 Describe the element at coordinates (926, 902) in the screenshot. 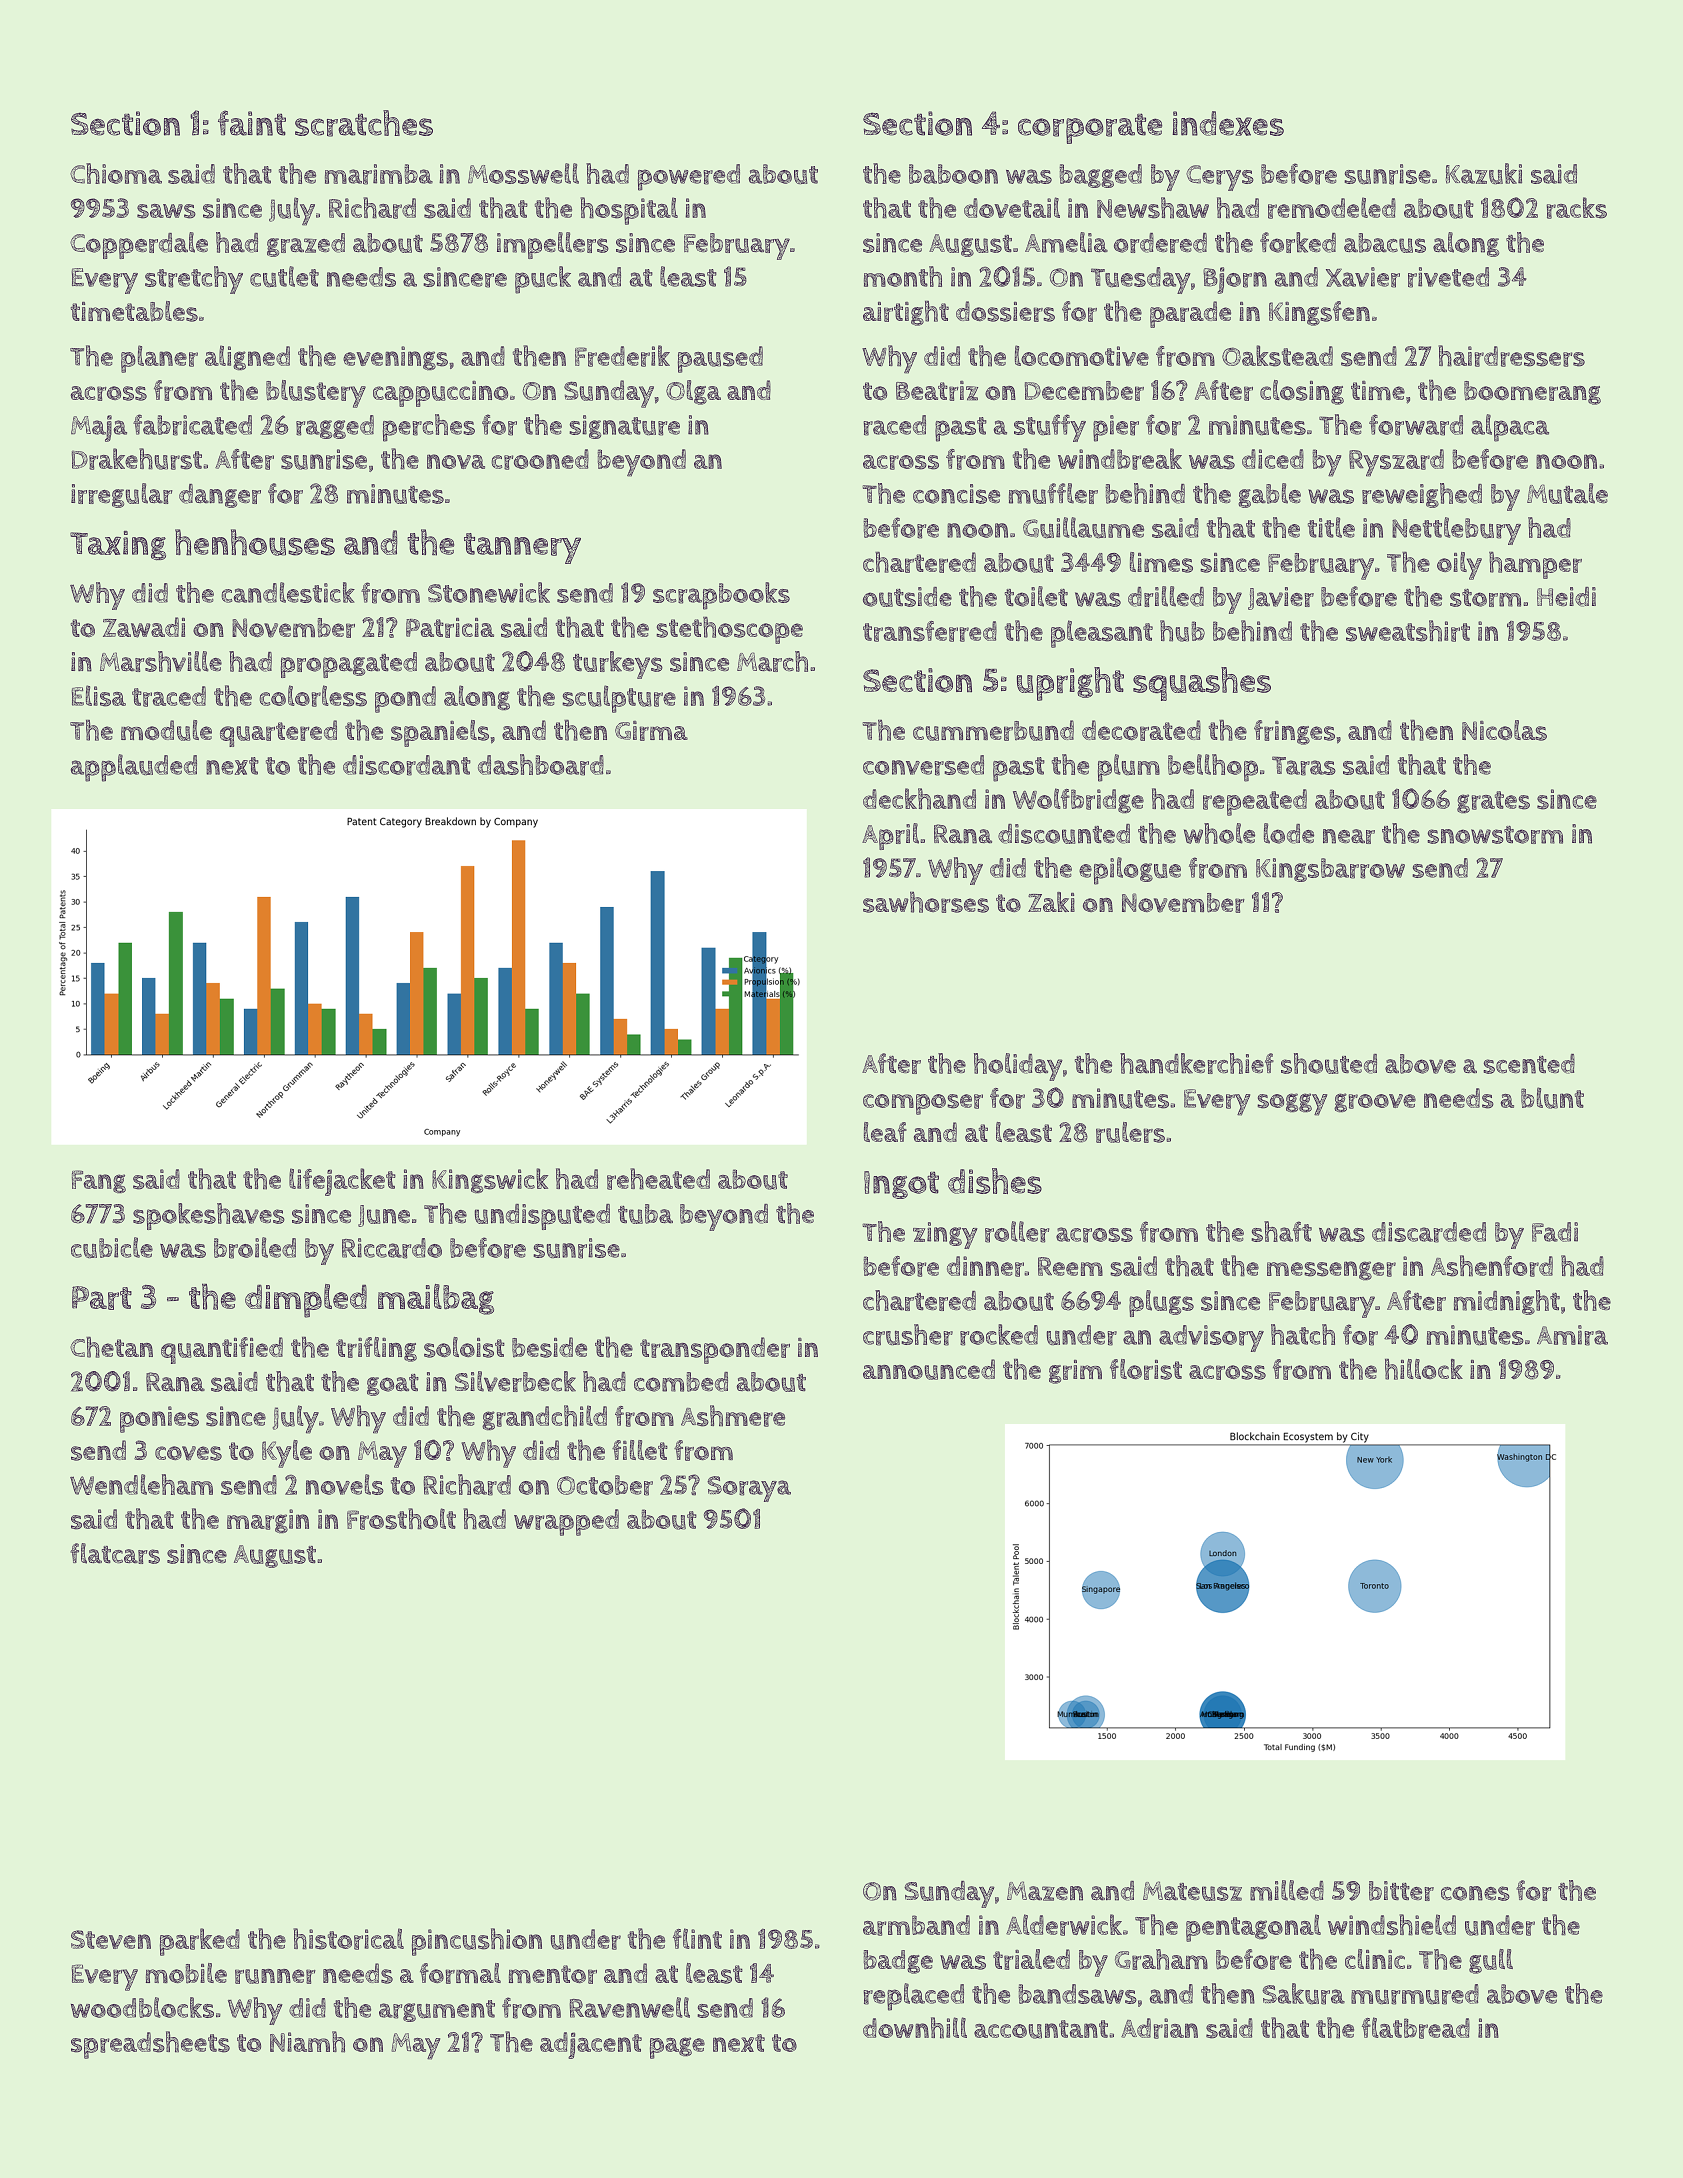

I see `sawhorses` at that location.
